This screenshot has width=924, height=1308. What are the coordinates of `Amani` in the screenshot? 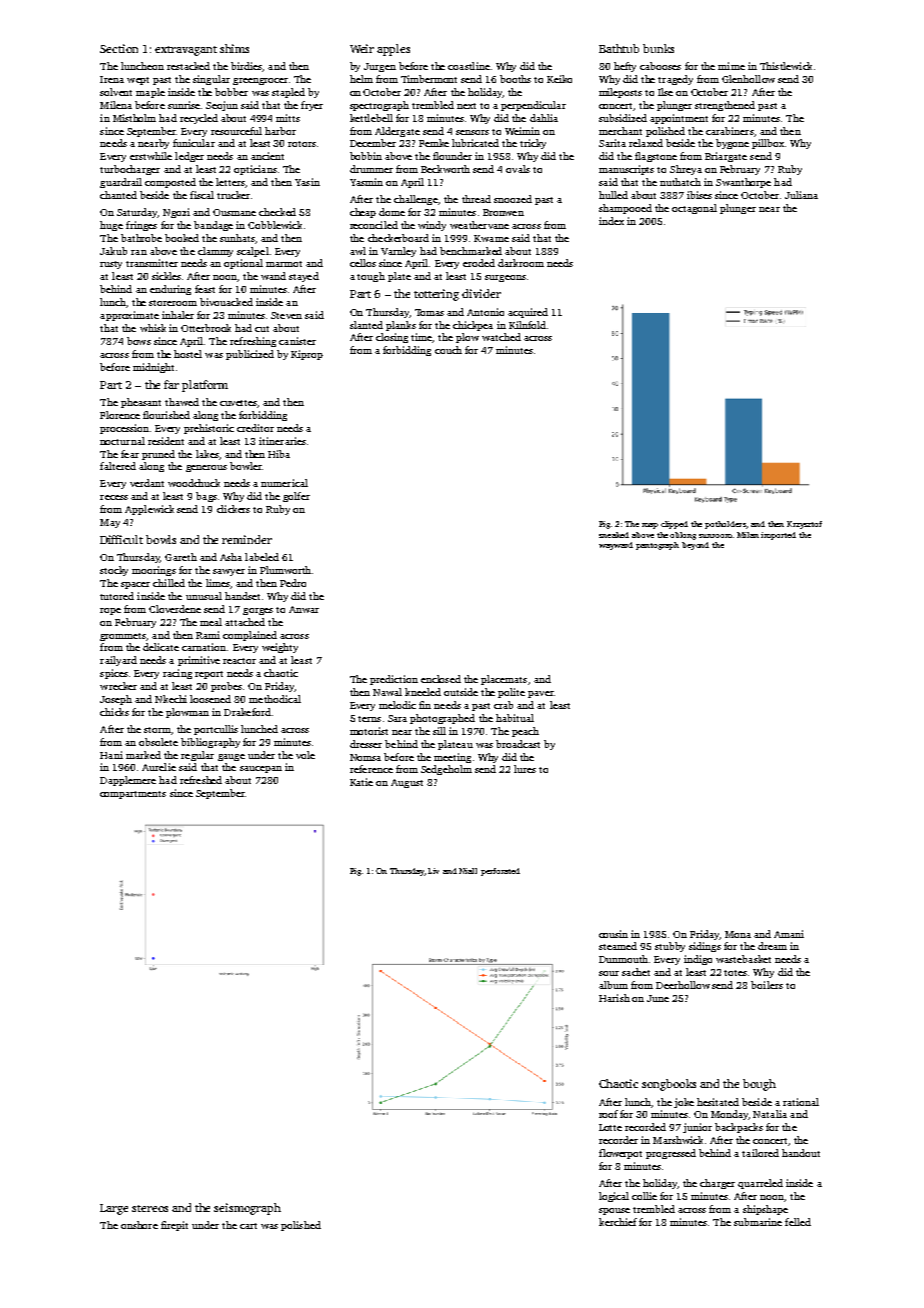 It's located at (789, 934).
